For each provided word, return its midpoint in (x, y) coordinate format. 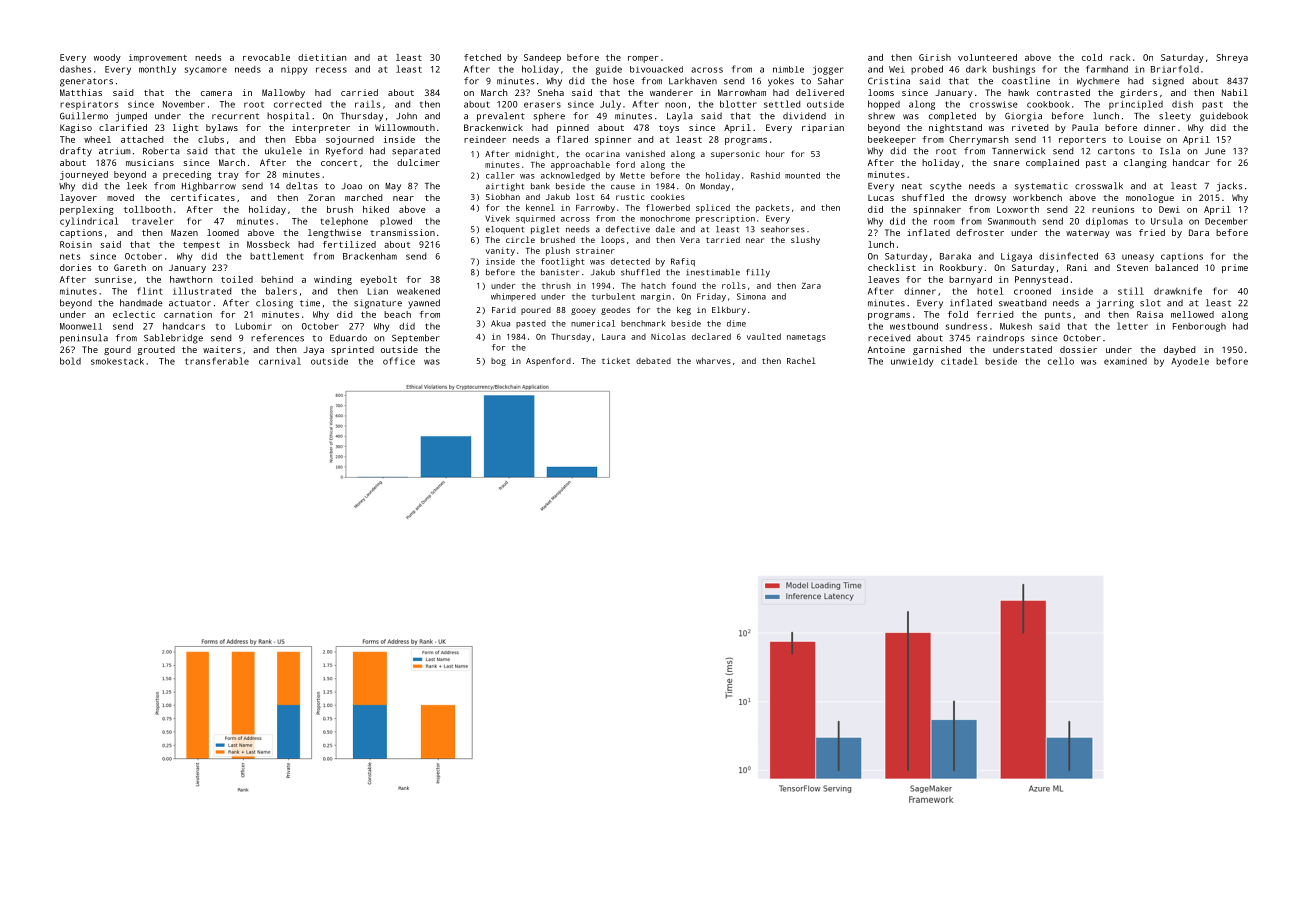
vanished (645, 154)
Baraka (955, 256)
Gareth (130, 267)
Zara (811, 286)
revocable (266, 57)
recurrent (235, 116)
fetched (482, 57)
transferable (217, 361)
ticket (616, 361)
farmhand (1107, 69)
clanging (1145, 163)
